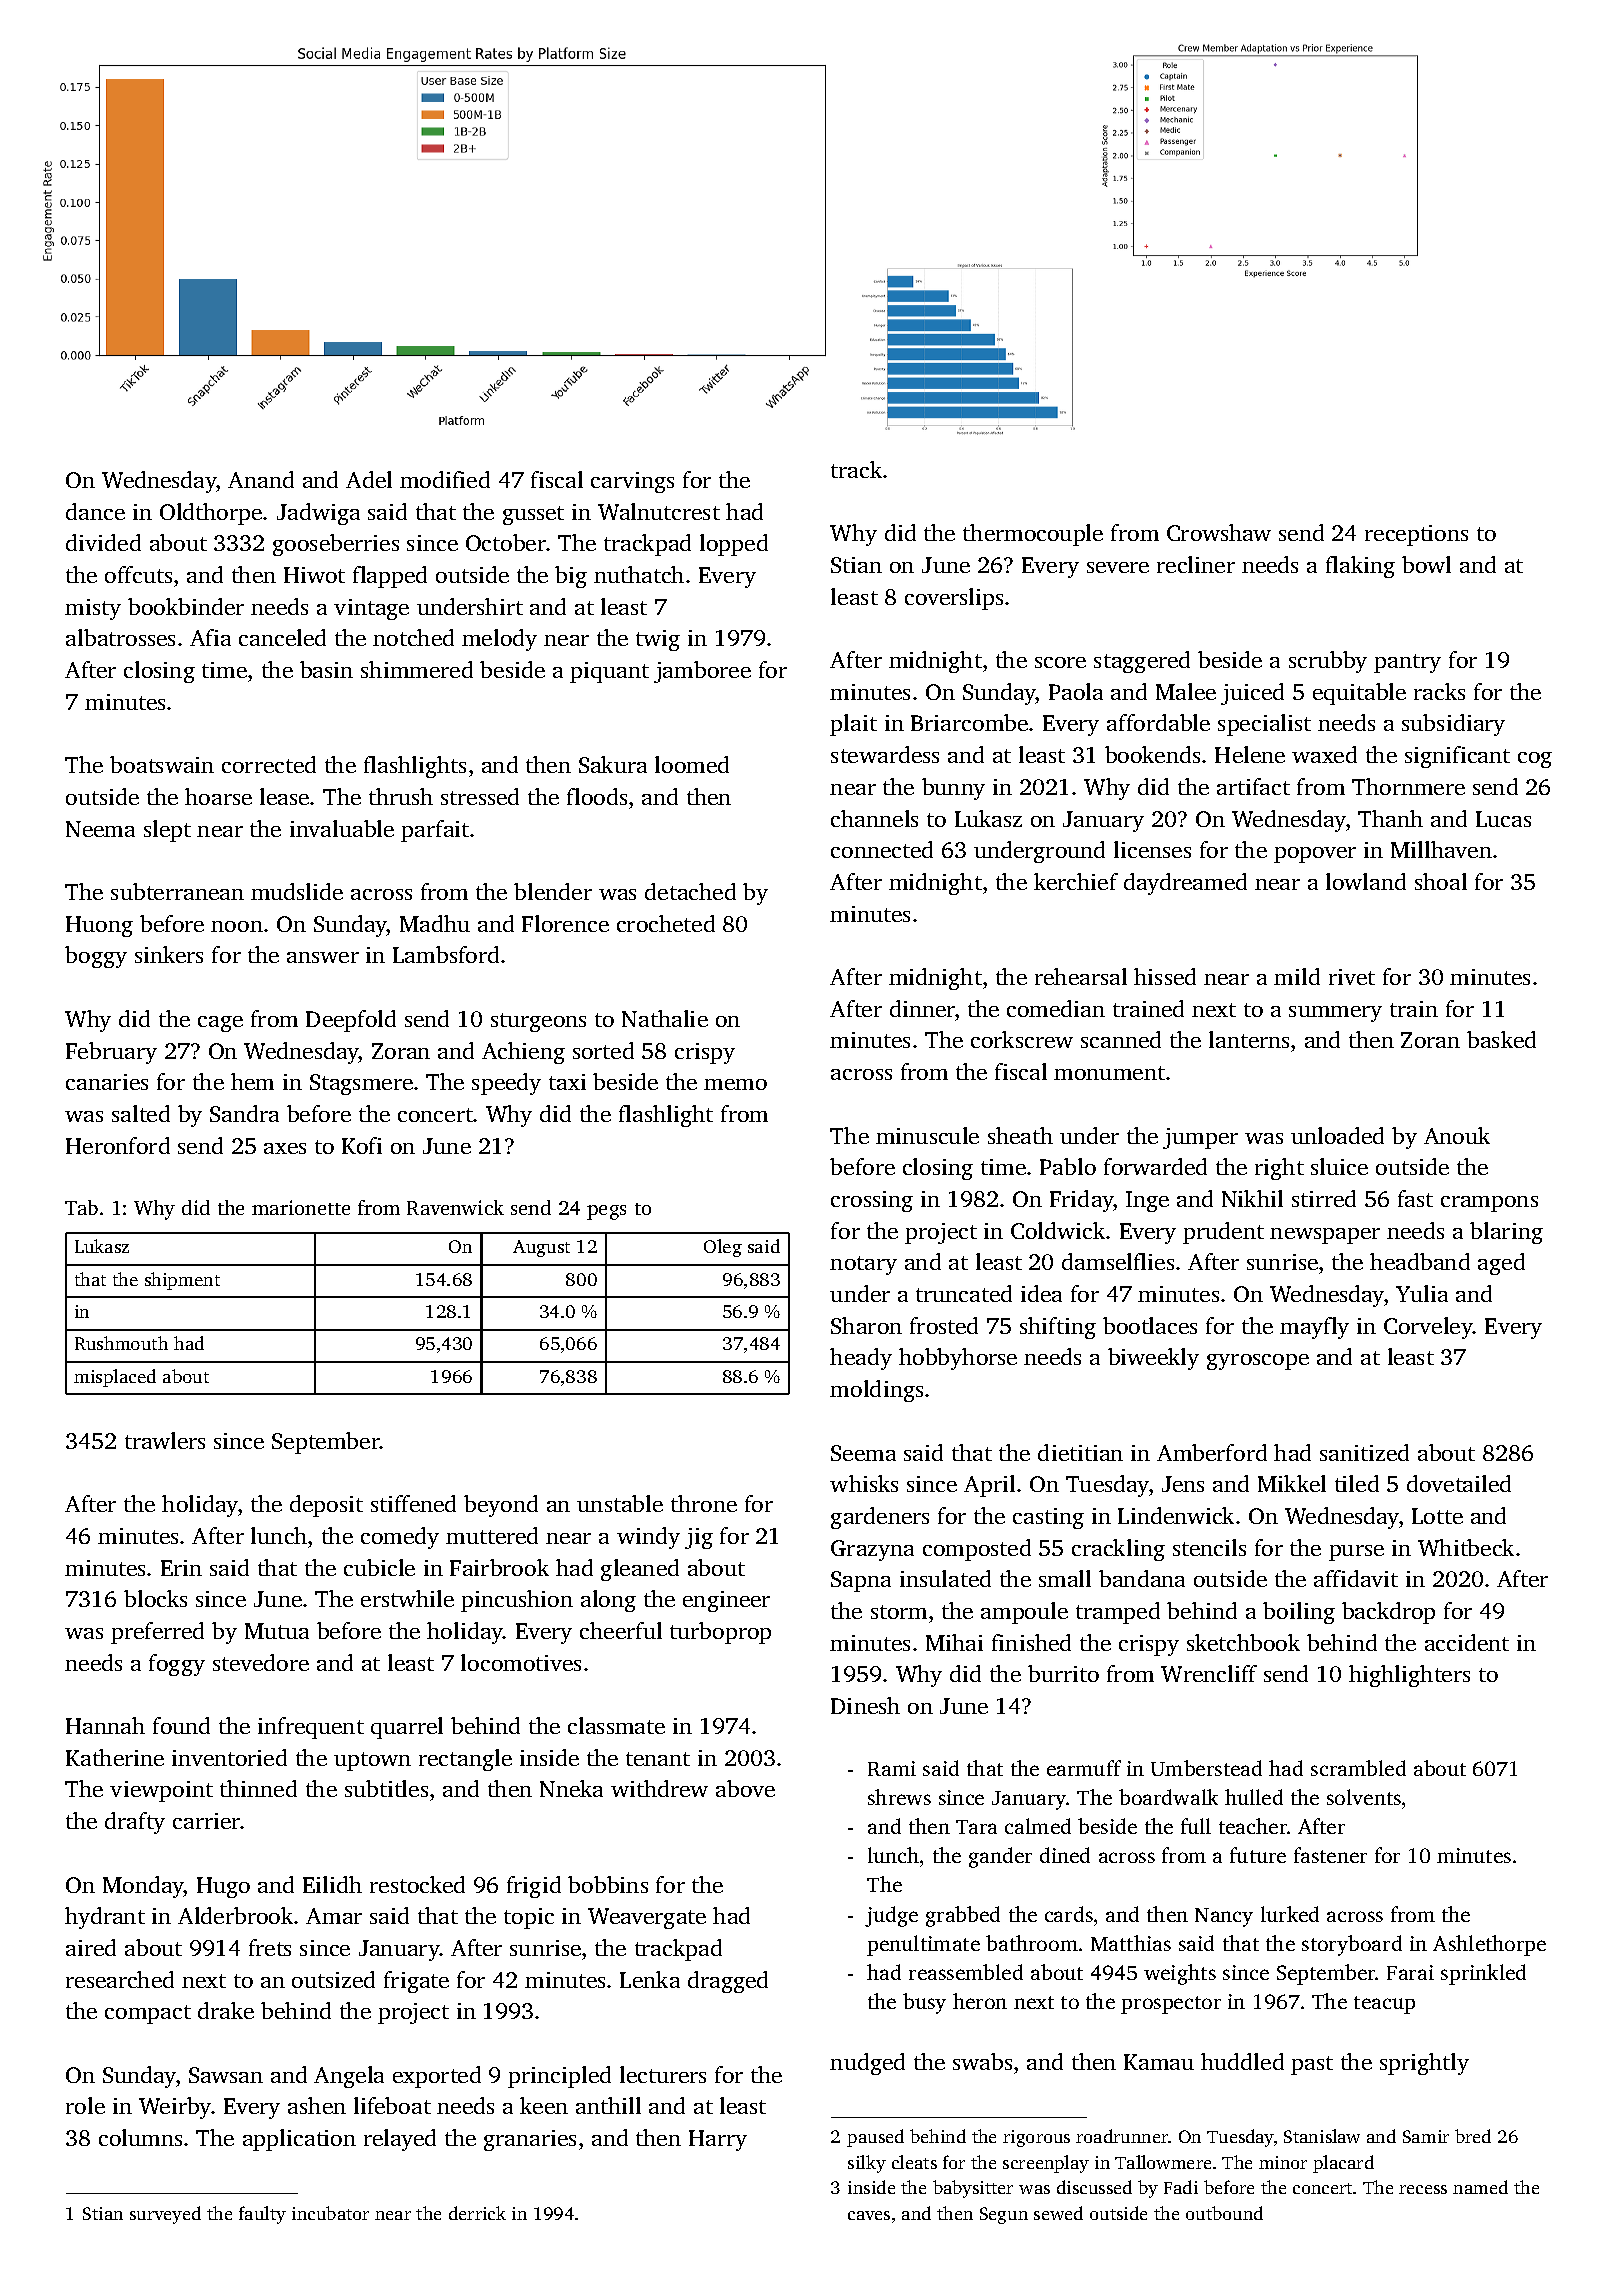 Image resolution: width=1620 pixels, height=2292 pixels. I want to click on Hiwot, so click(314, 575).
